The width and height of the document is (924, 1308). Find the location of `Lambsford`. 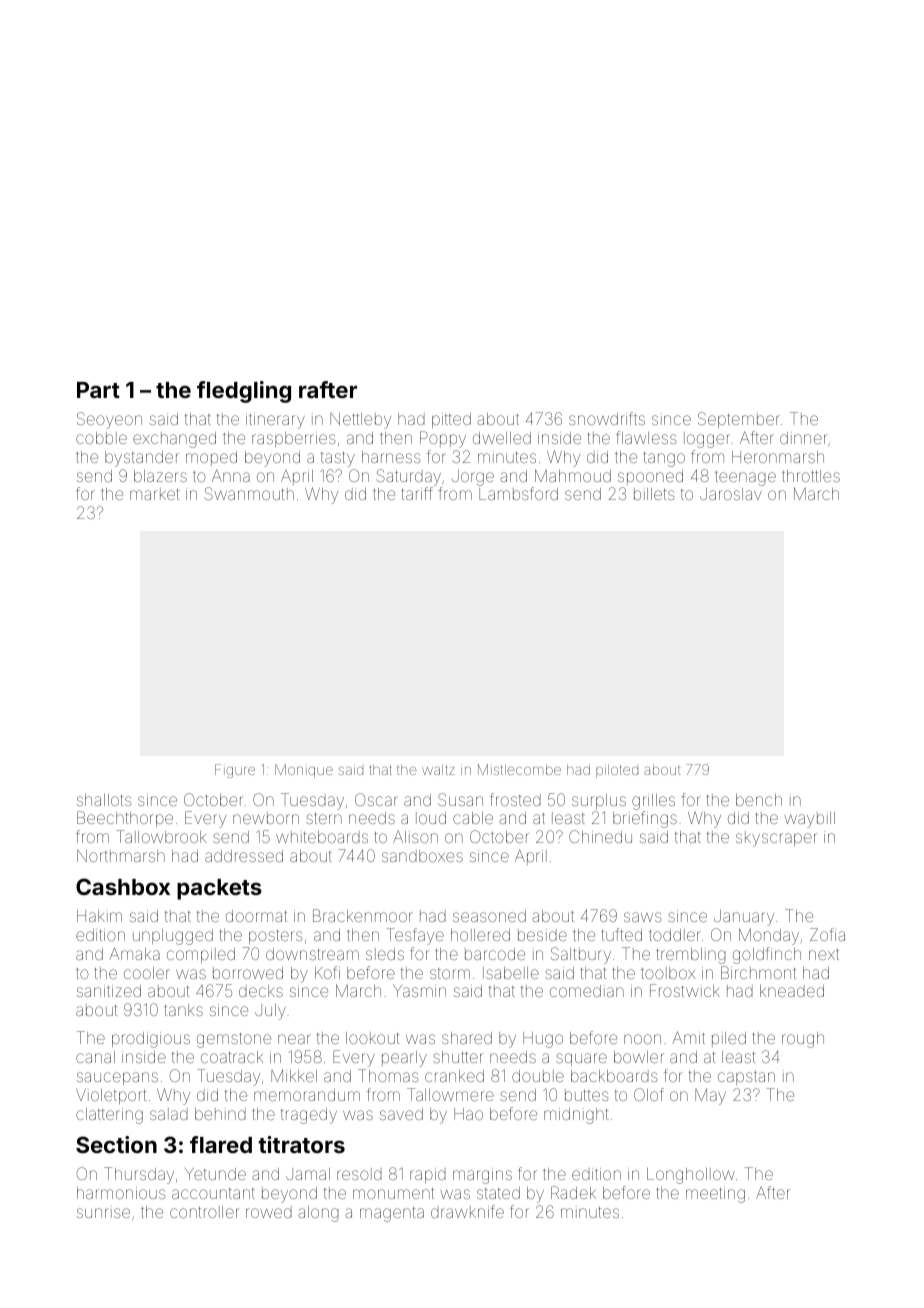

Lambsford is located at coordinates (518, 493).
